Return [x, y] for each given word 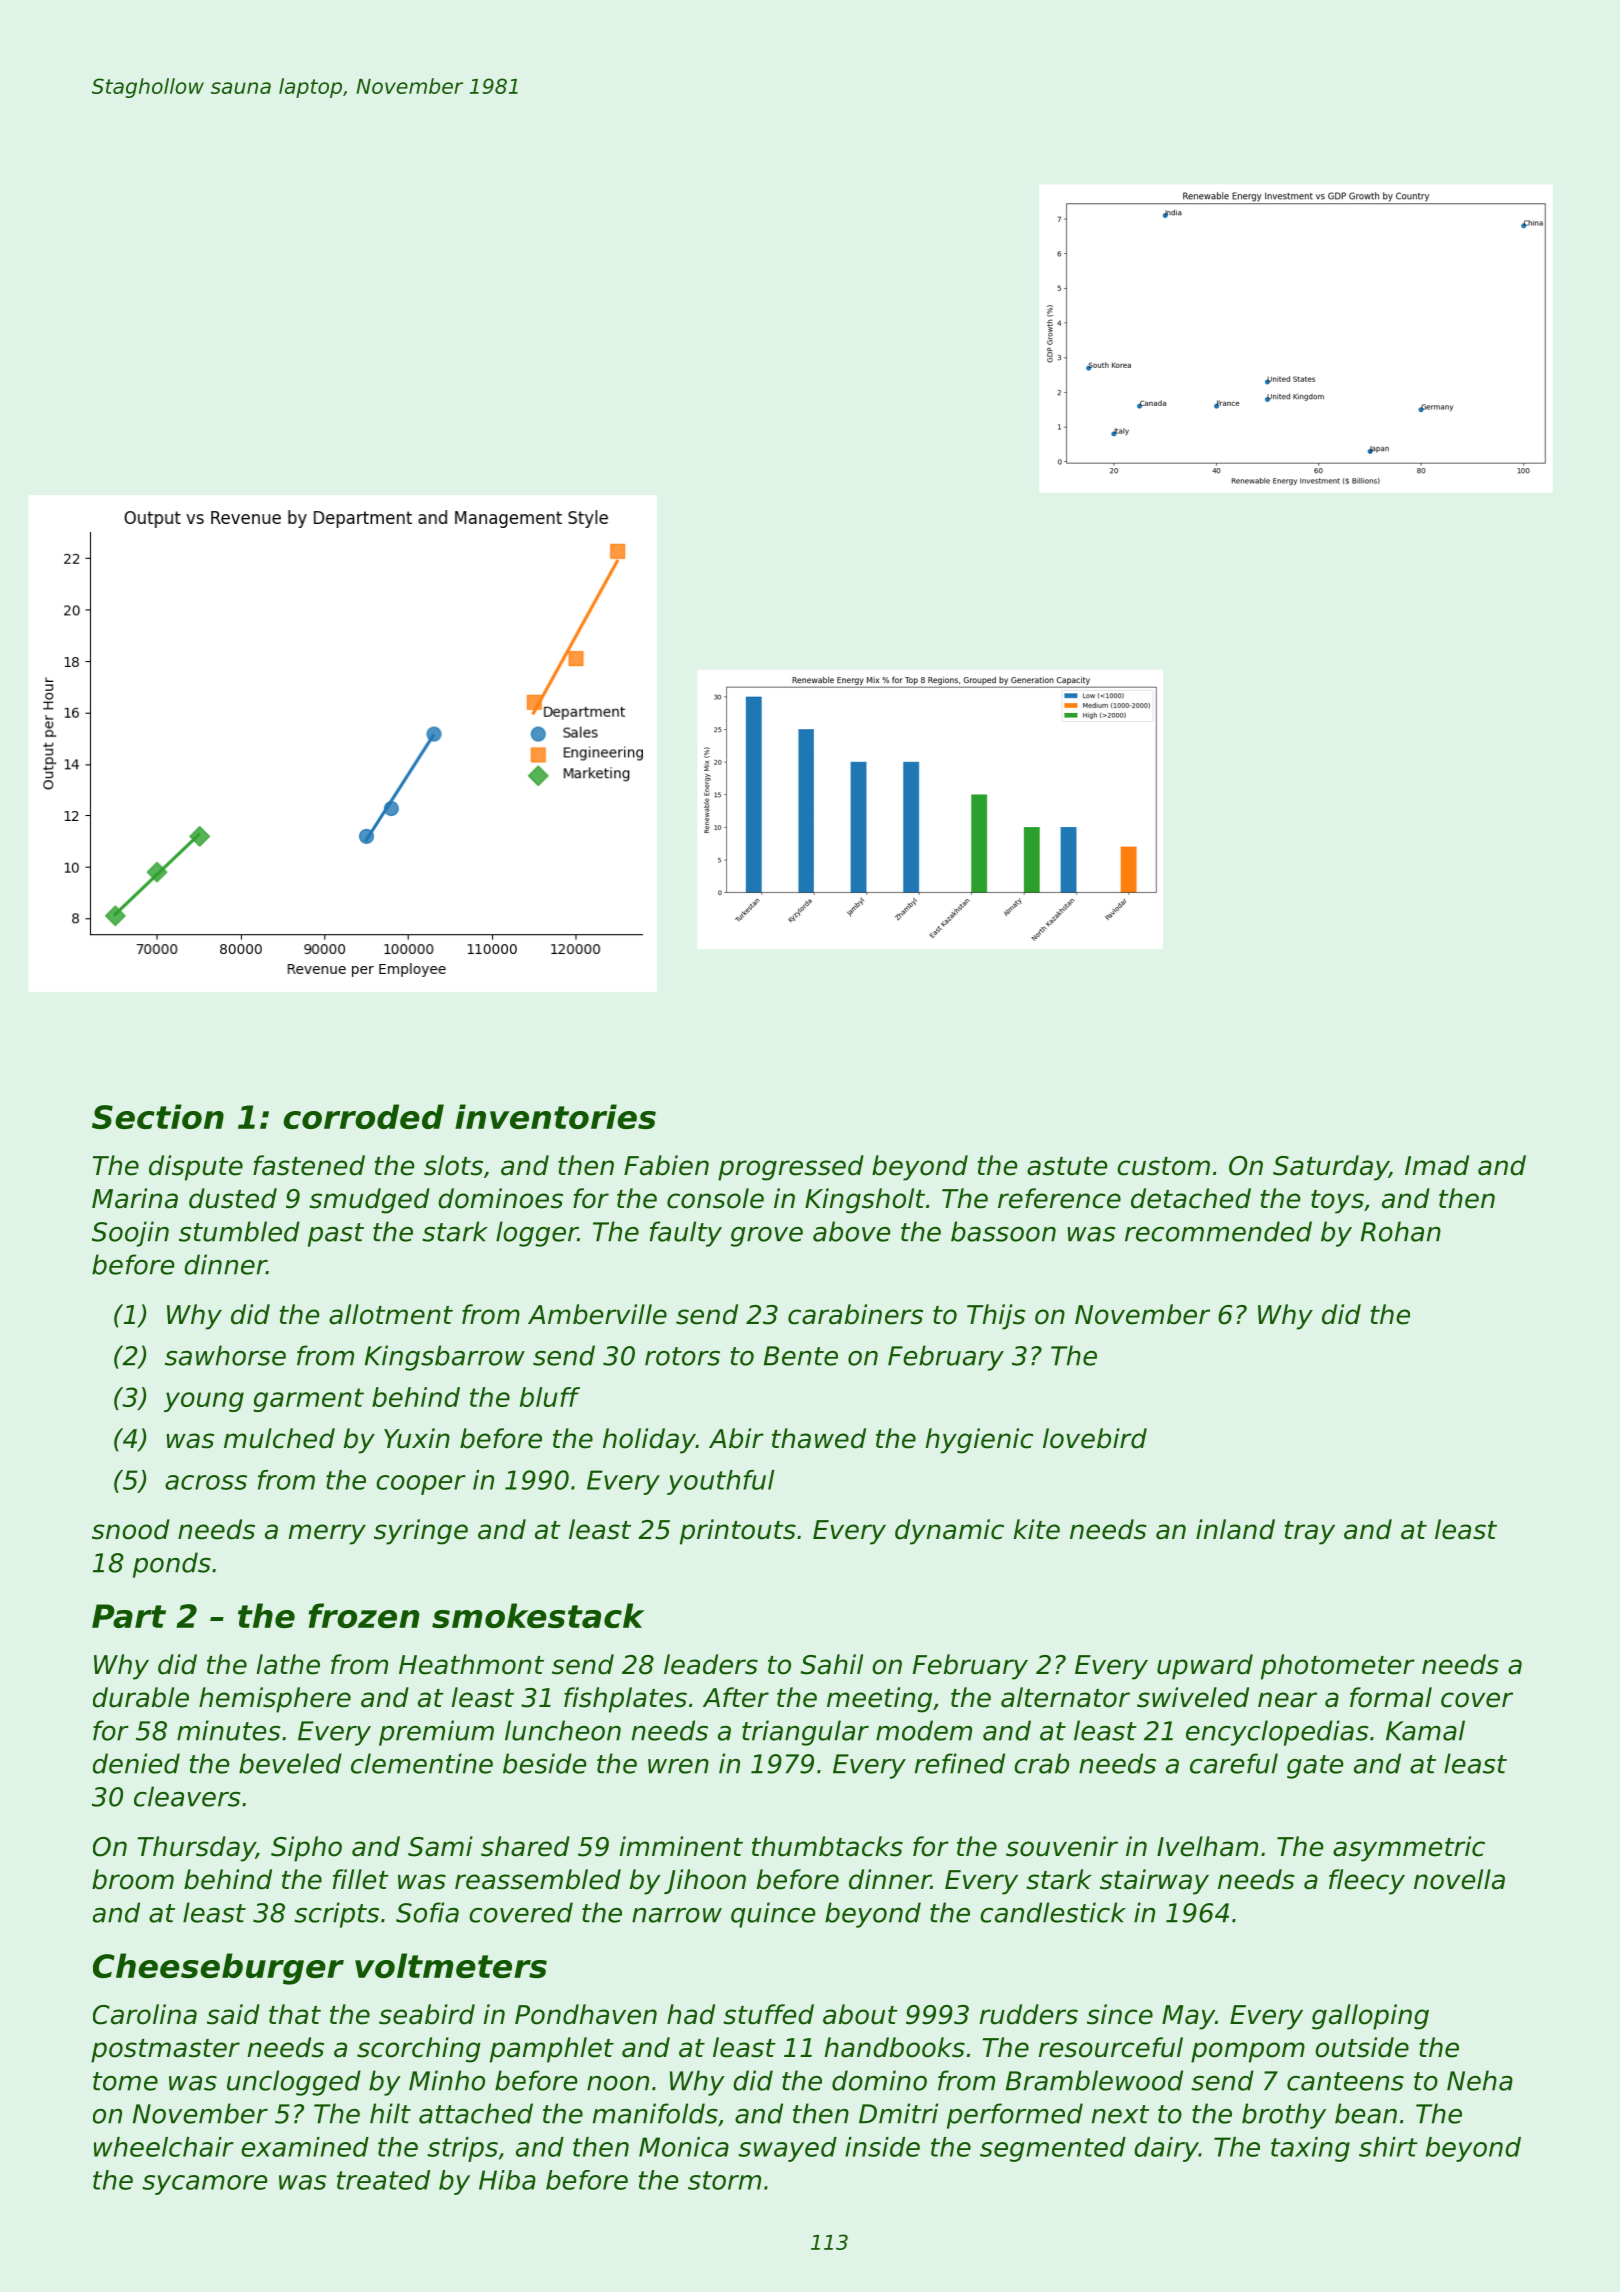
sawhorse [225, 1355]
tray [1310, 1533]
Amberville [597, 1314]
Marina [135, 1198]
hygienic [979, 1441]
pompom [1248, 2052]
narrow [677, 1915]
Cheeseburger [218, 1969]
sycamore [204, 2185]
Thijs [996, 1317]
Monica [684, 2147]
